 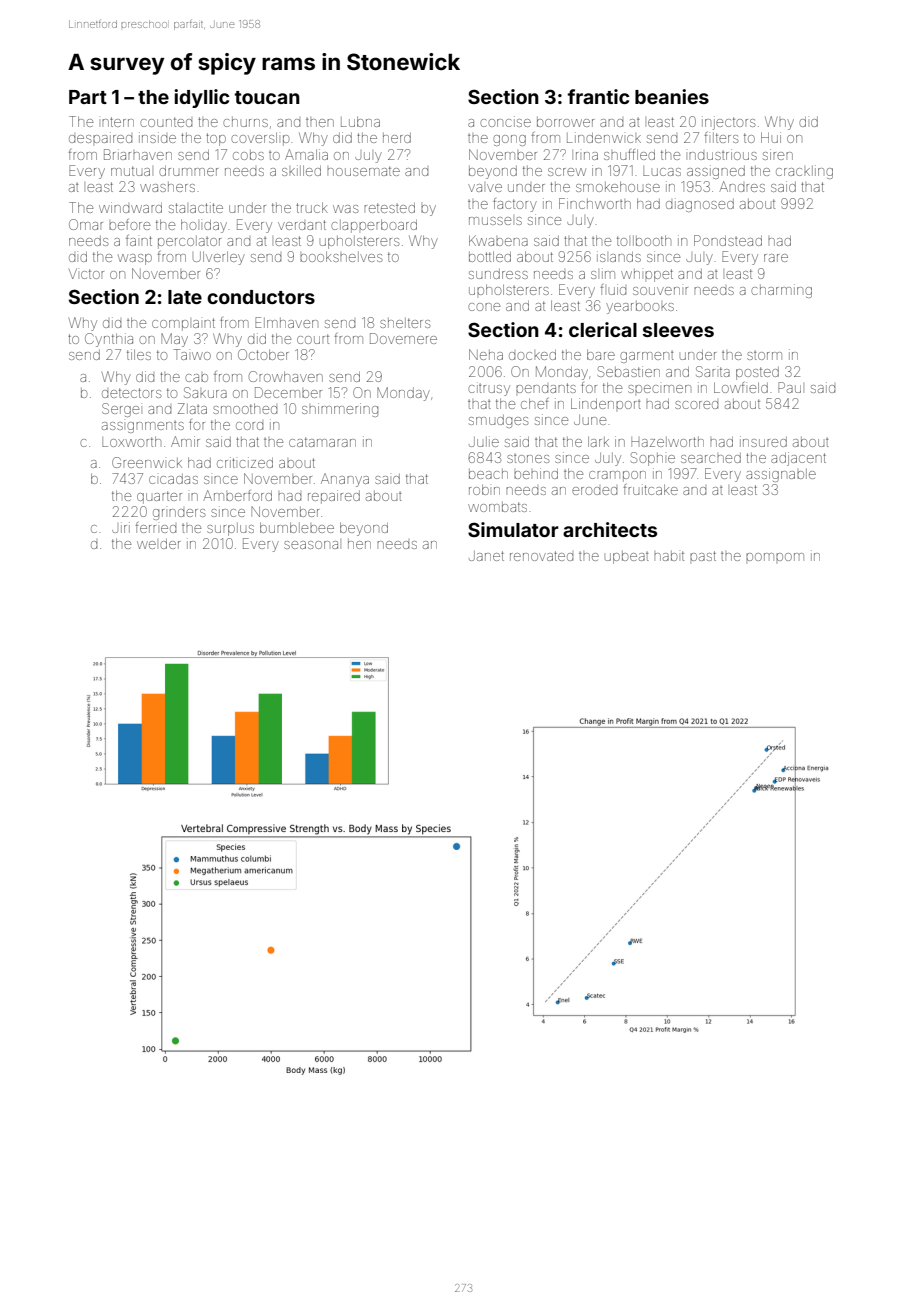 I want to click on cone, so click(x=484, y=307).
